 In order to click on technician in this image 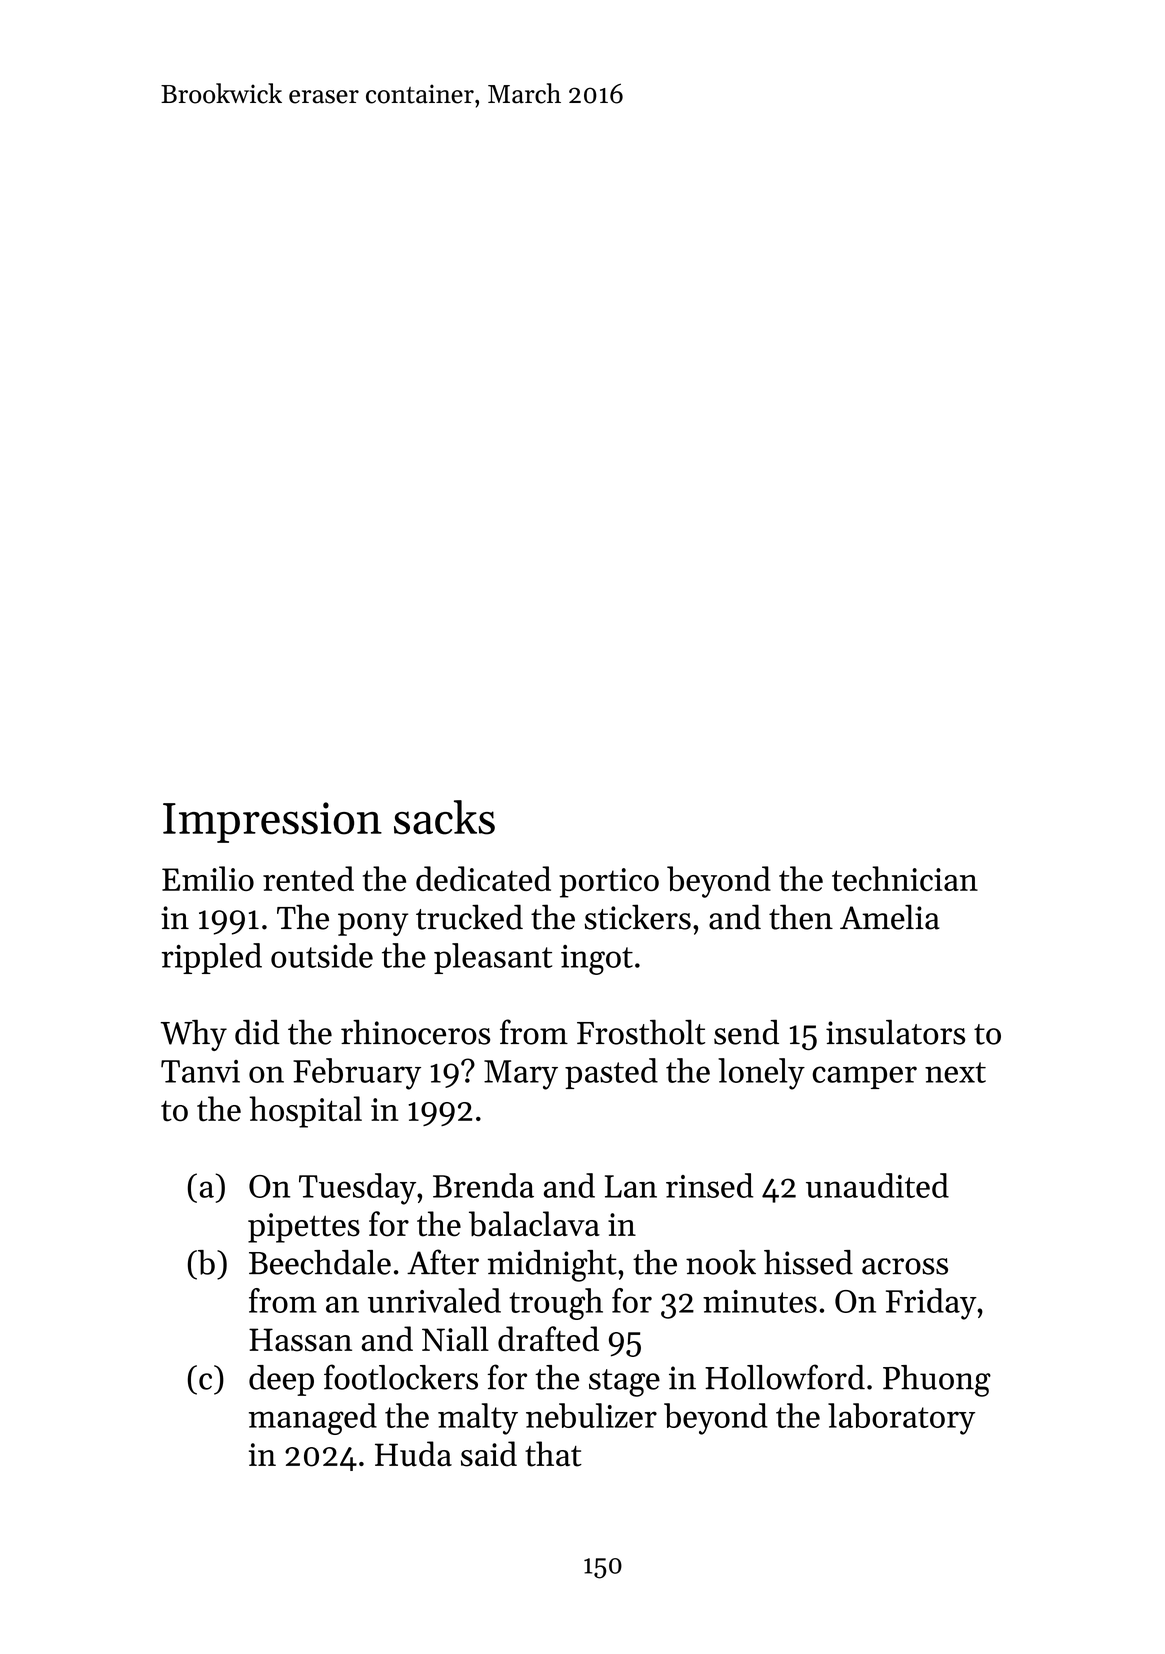, I will do `click(905, 878)`.
